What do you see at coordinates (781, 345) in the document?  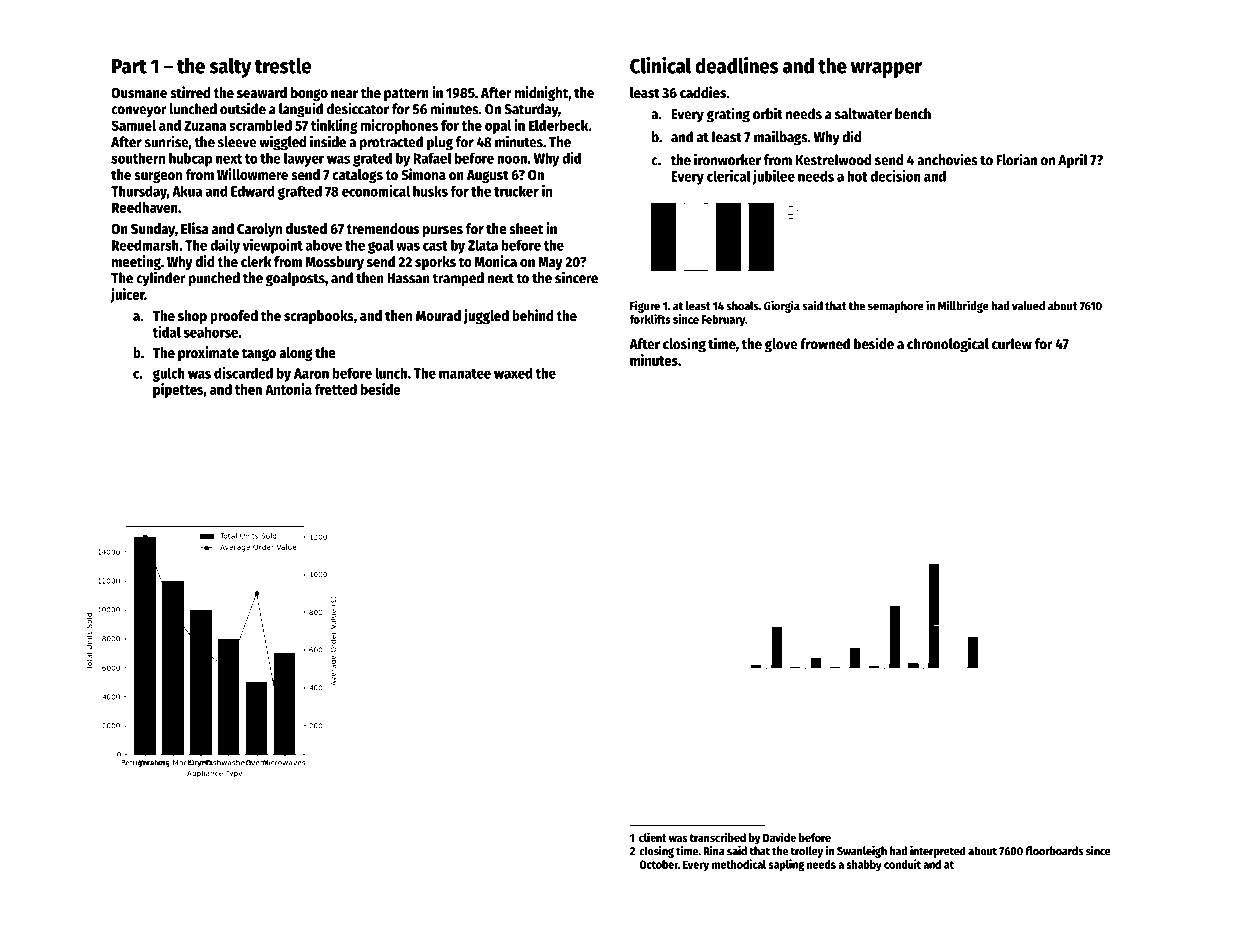 I see `glove` at bounding box center [781, 345].
